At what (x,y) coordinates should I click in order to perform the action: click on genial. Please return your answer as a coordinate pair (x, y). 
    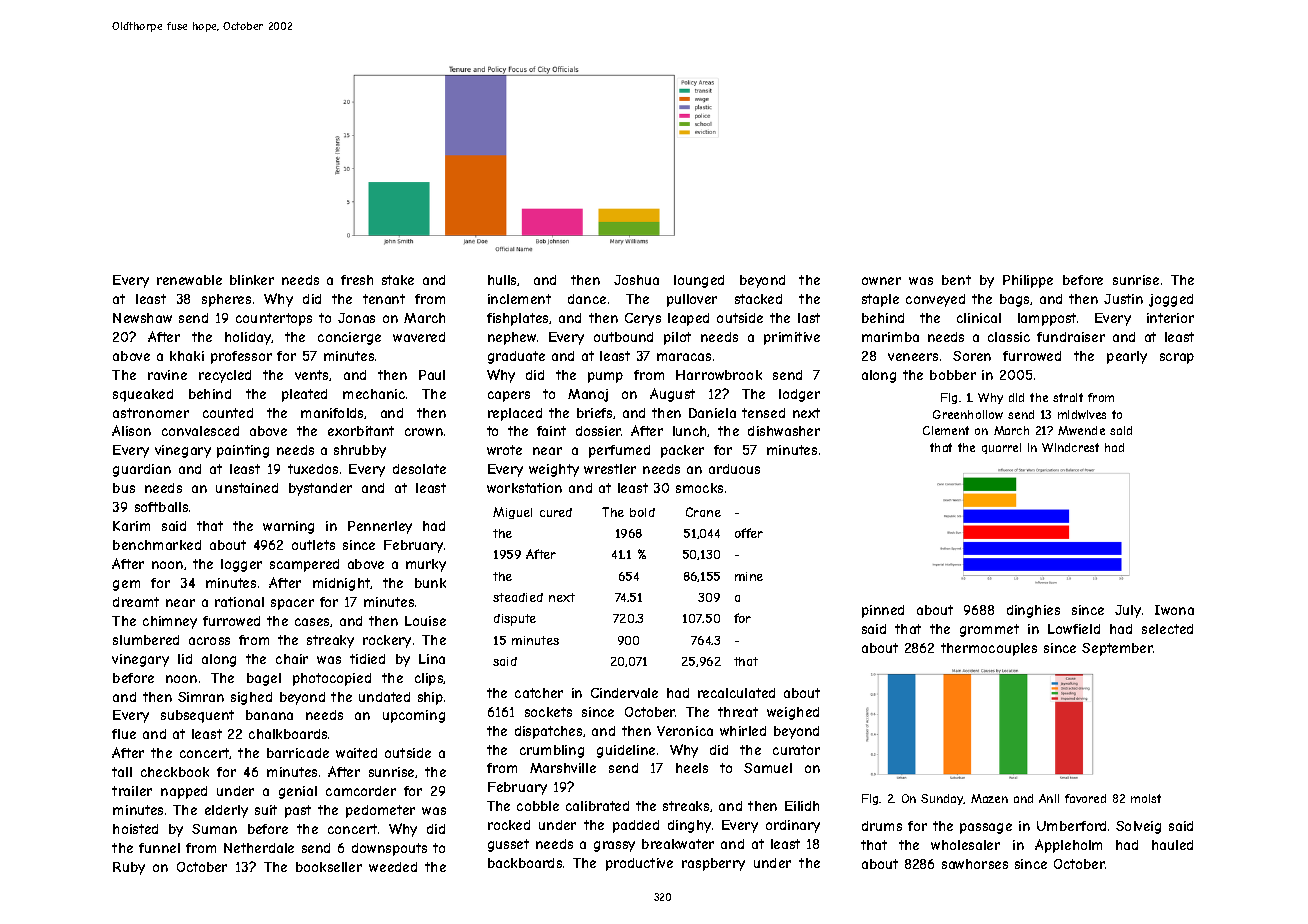
    Looking at the image, I should click on (298, 792).
